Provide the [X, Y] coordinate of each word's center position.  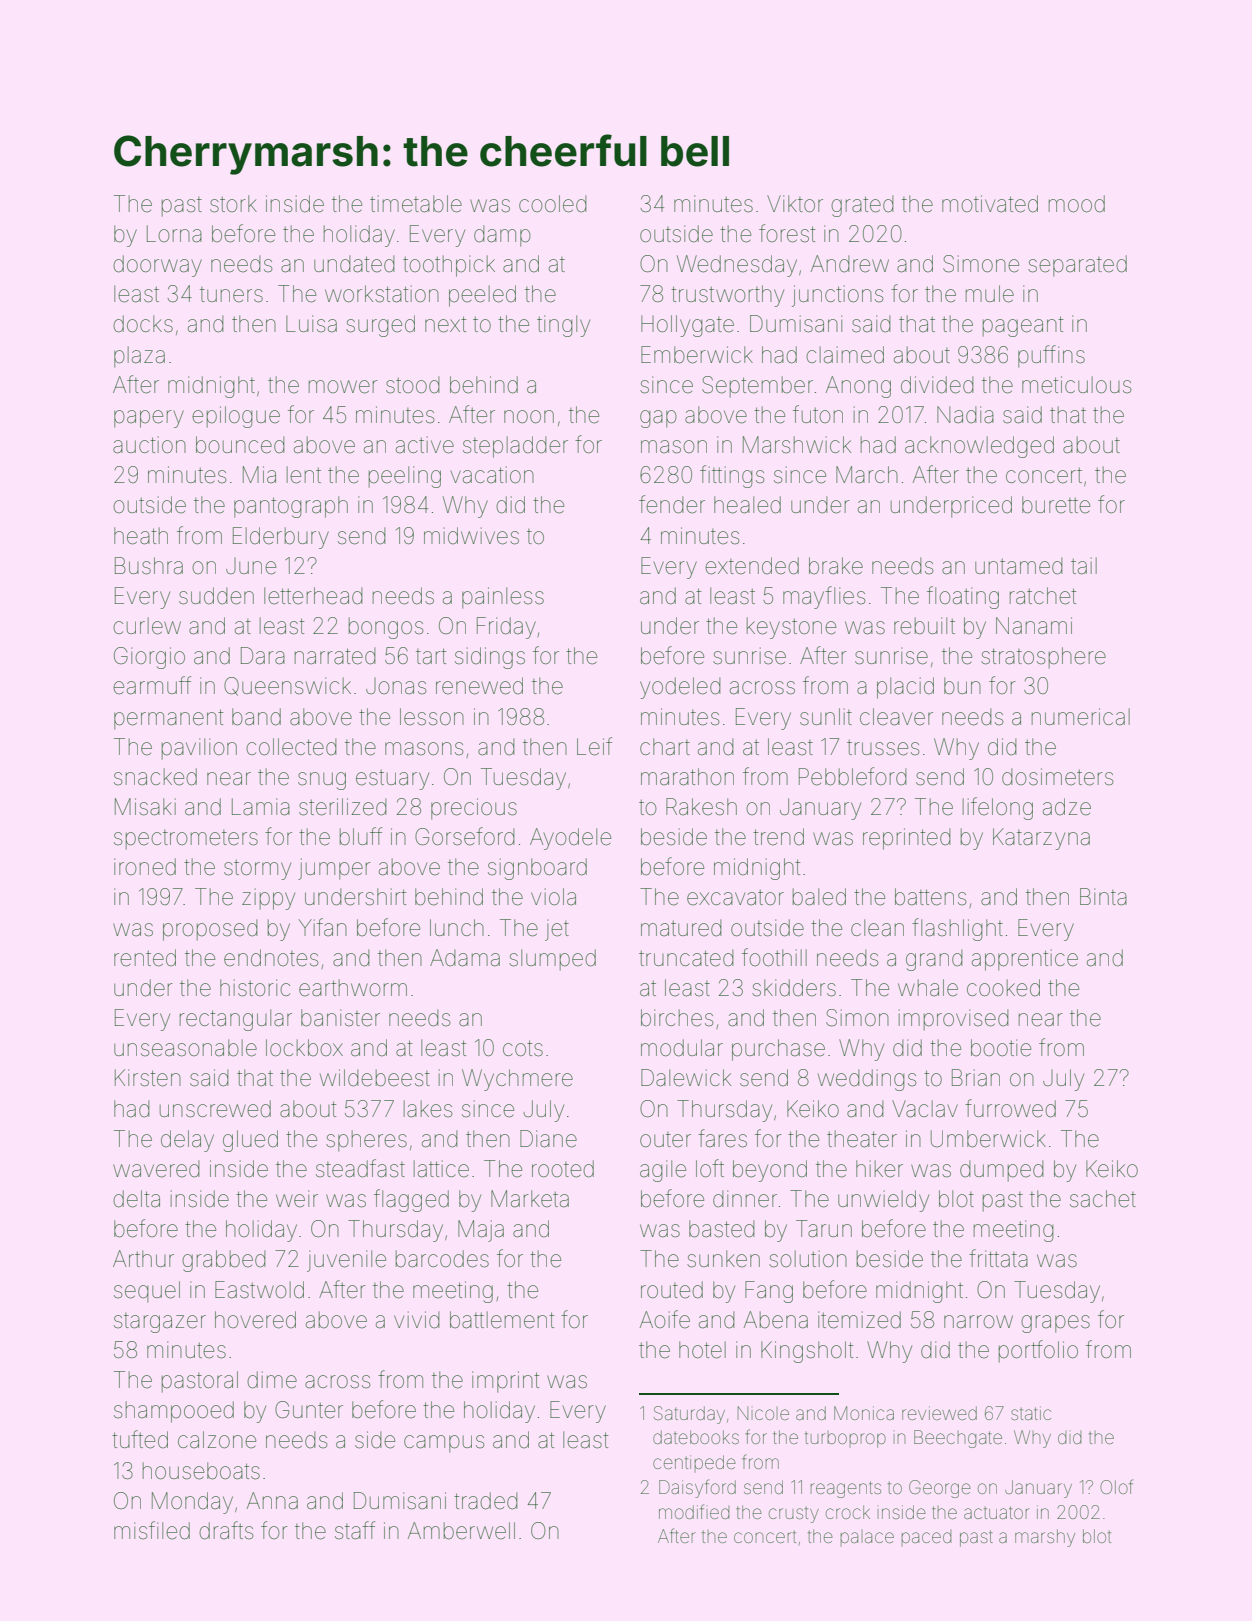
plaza [139, 357]
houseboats [201, 1471]
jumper [334, 869]
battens [930, 897]
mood [1077, 204]
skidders [794, 988]
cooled [552, 204]
